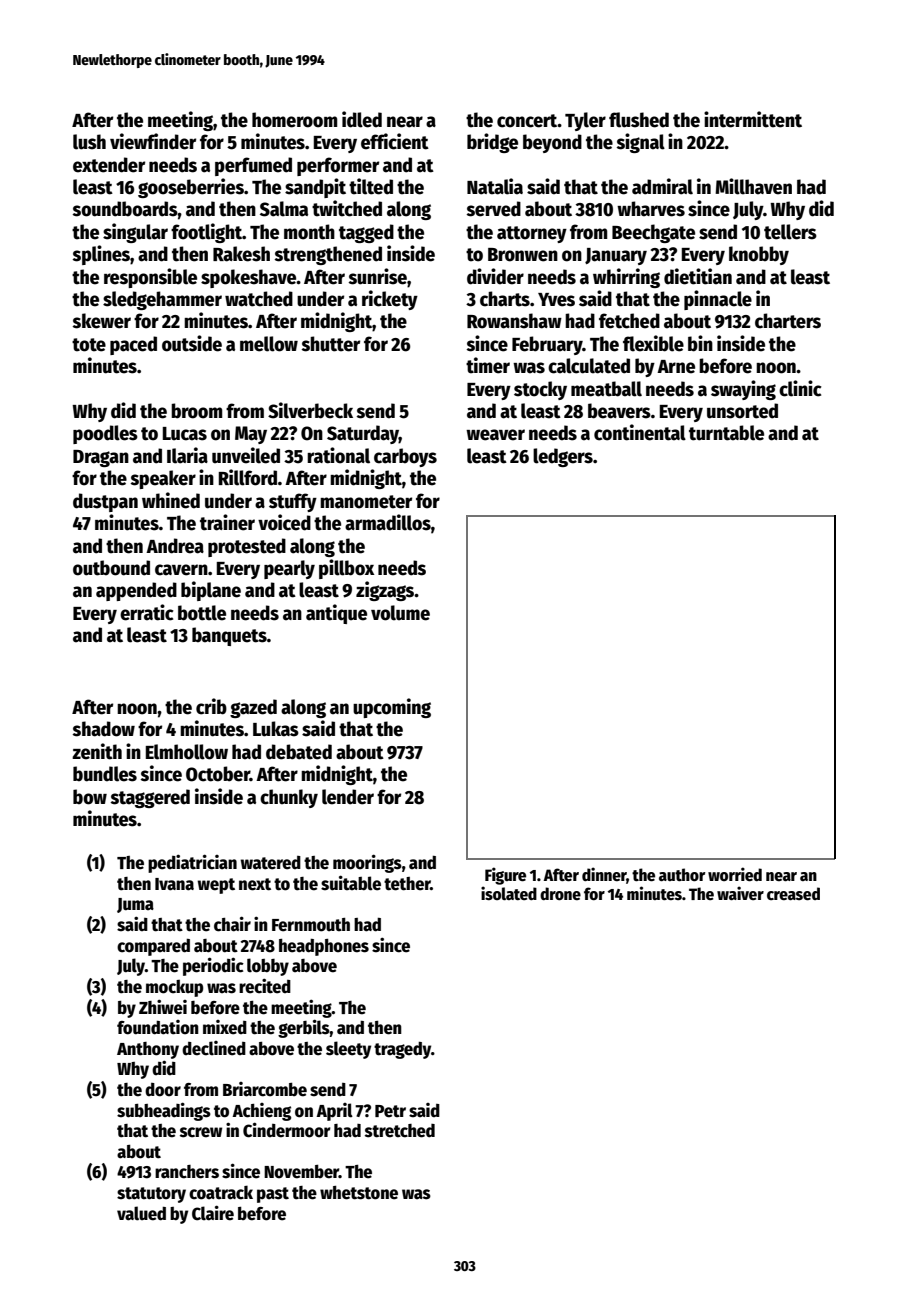 Image resolution: width=908 pixels, height=1316 pixels. Describe the element at coordinates (793, 894) in the image. I see `creased` at that location.
